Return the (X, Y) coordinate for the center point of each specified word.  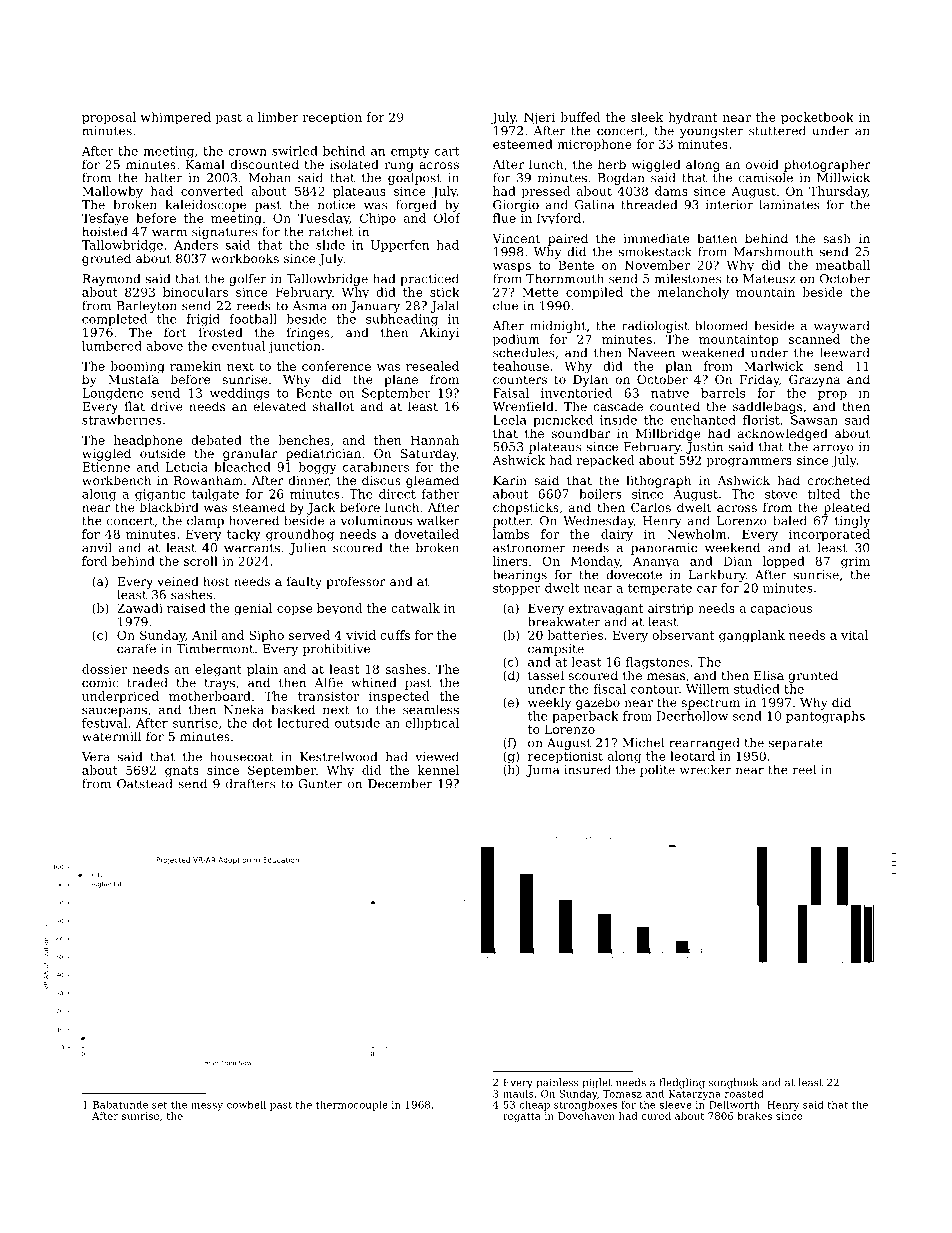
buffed (580, 117)
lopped (783, 562)
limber (278, 117)
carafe (136, 649)
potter (512, 522)
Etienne (106, 467)
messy (207, 1107)
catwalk (415, 608)
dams (671, 191)
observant (683, 635)
